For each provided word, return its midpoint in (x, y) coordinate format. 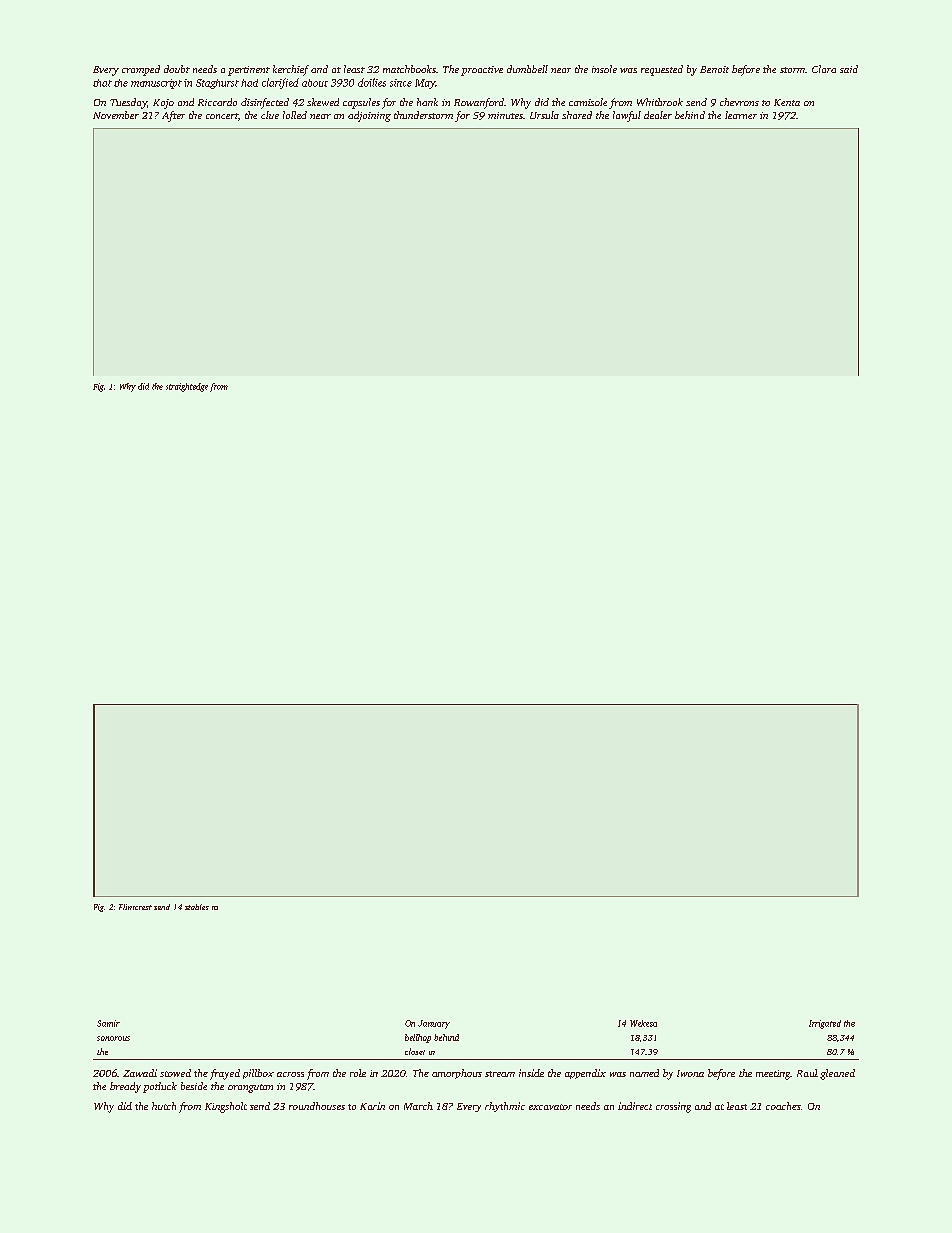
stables (197, 907)
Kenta (787, 102)
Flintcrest (135, 907)
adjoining (369, 116)
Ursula (544, 115)
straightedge (187, 387)
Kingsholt (226, 1107)
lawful (627, 116)
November (116, 115)
